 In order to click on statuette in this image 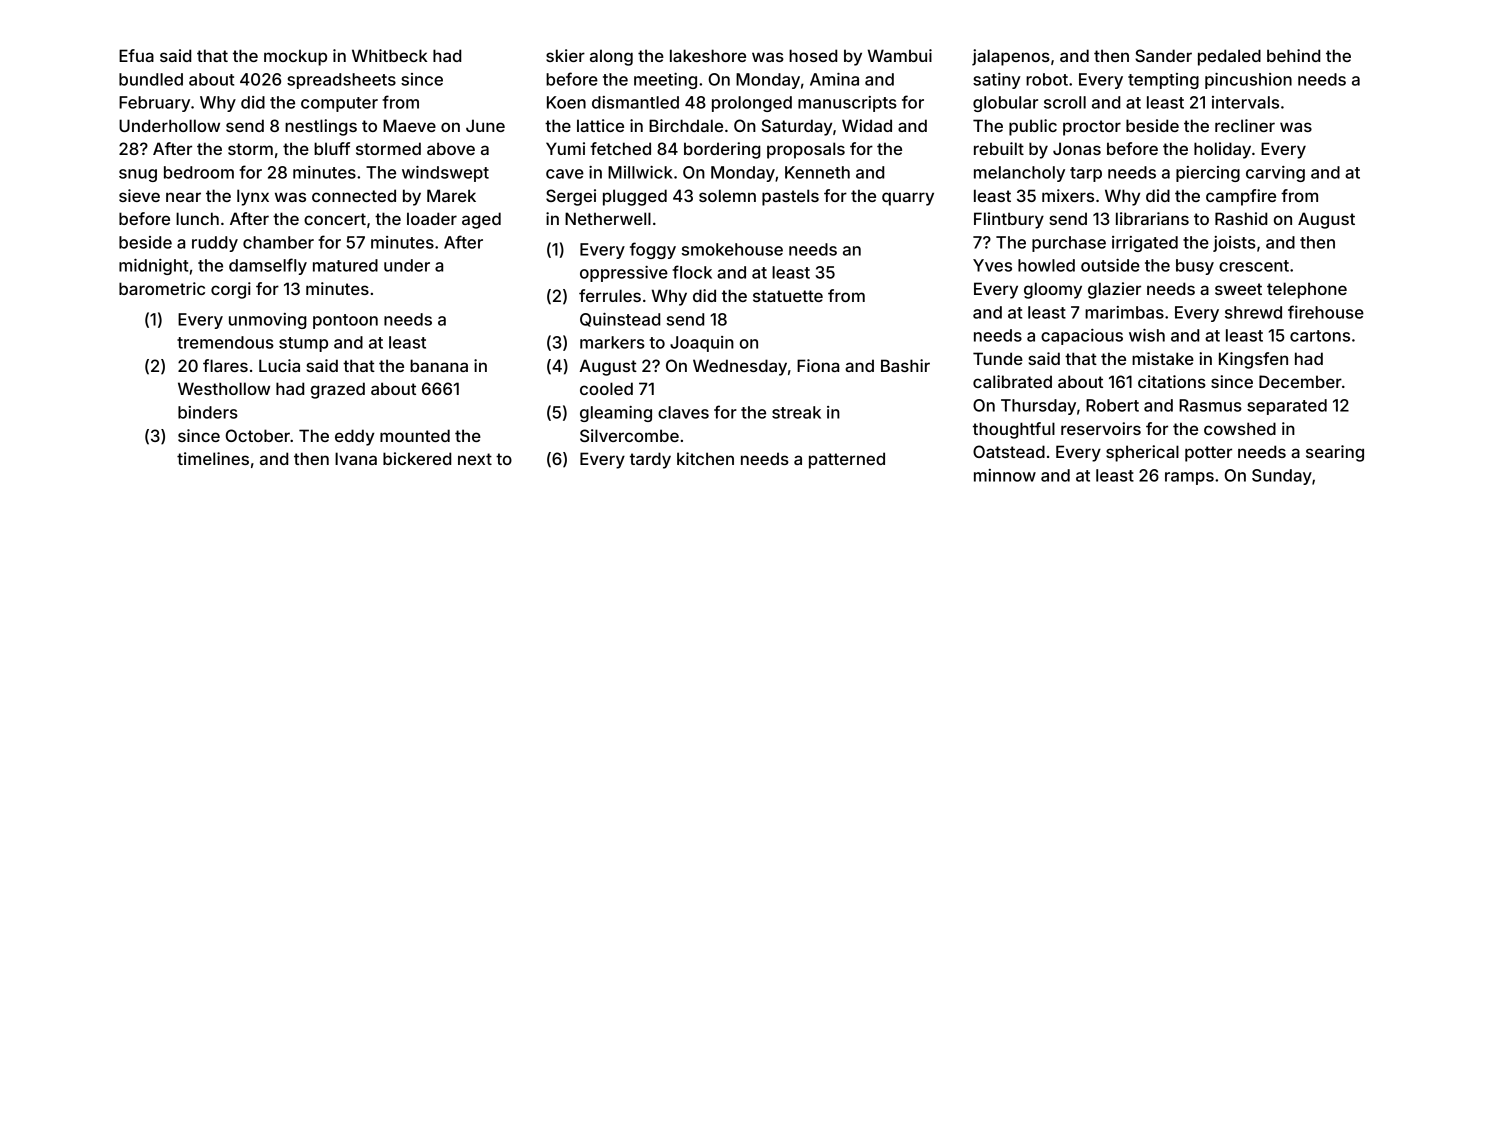, I will do `click(788, 296)`.
